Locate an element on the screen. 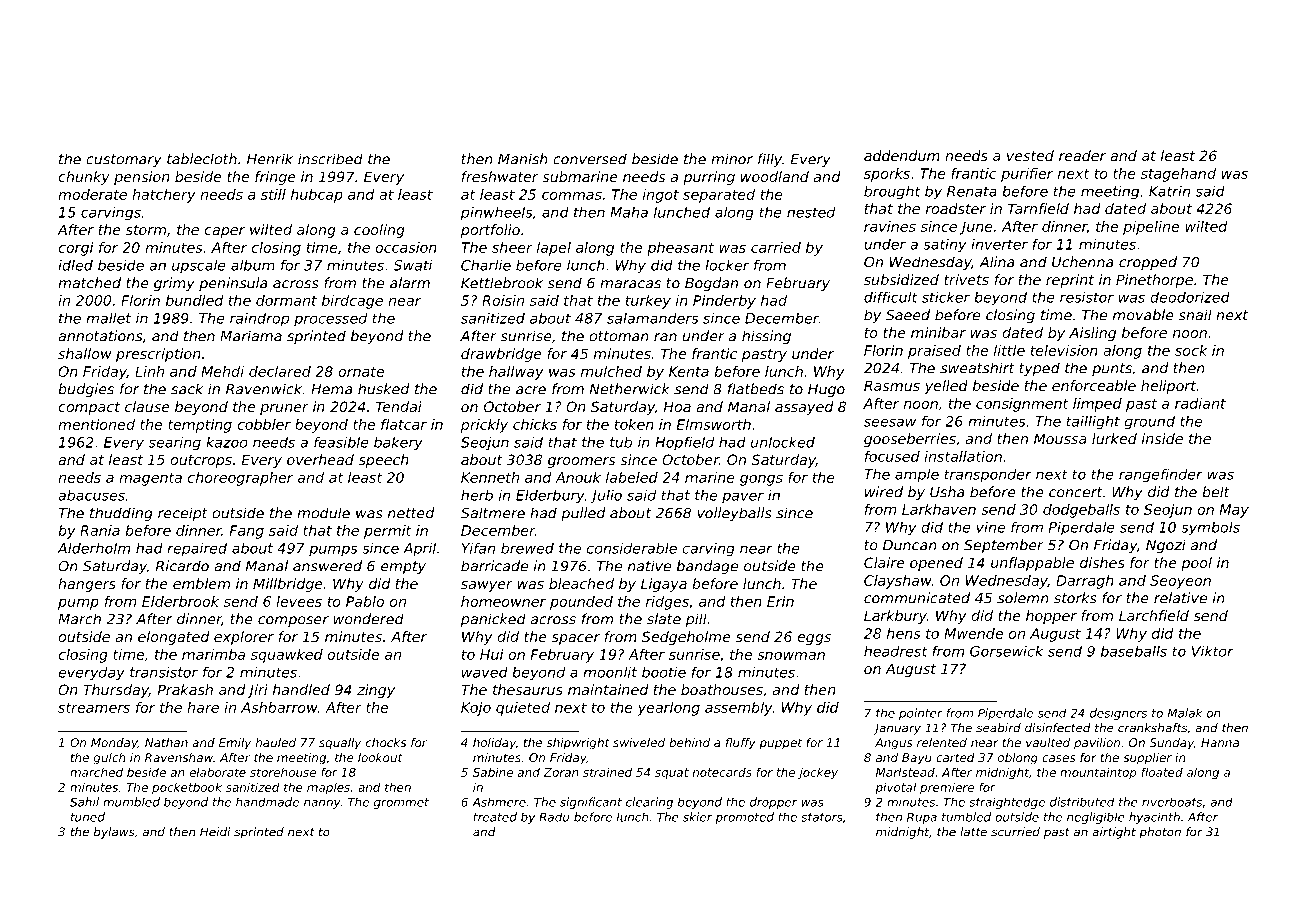  nanny is located at coordinates (322, 804).
